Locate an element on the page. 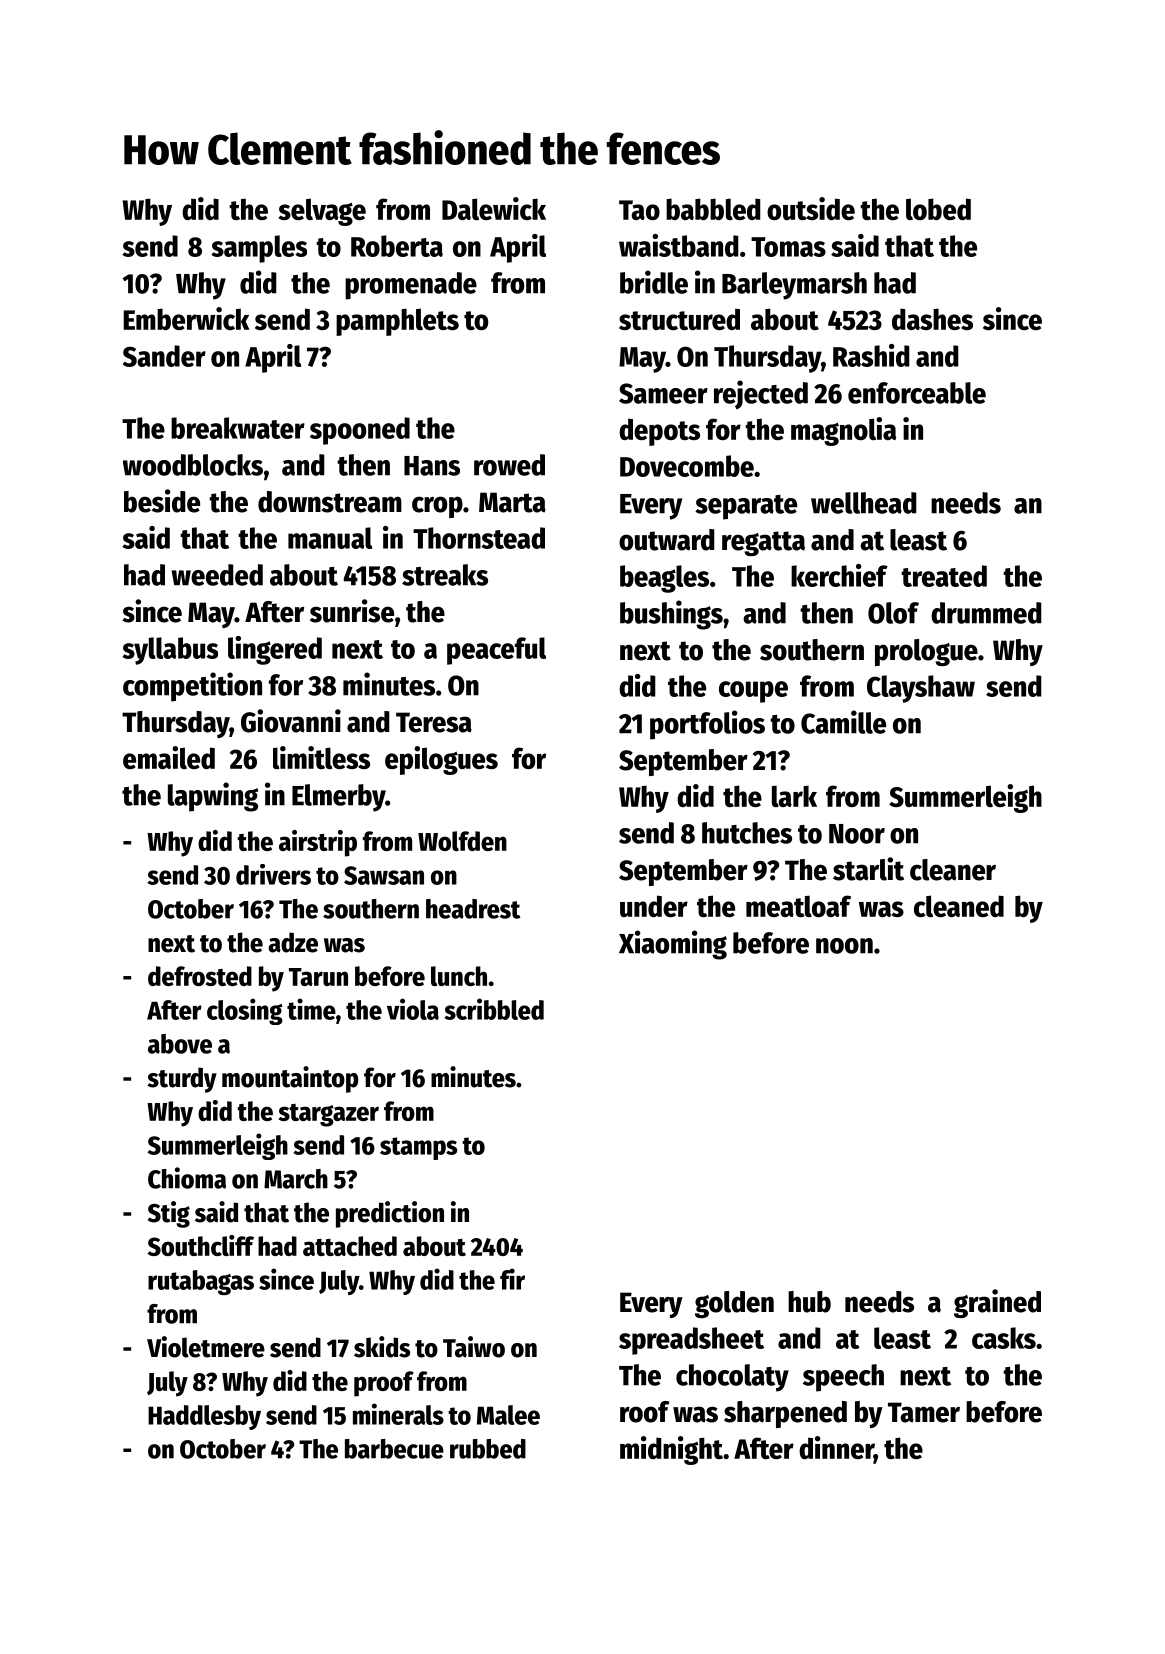 Image resolution: width=1165 pixels, height=1654 pixels. scribbled is located at coordinates (494, 1009).
